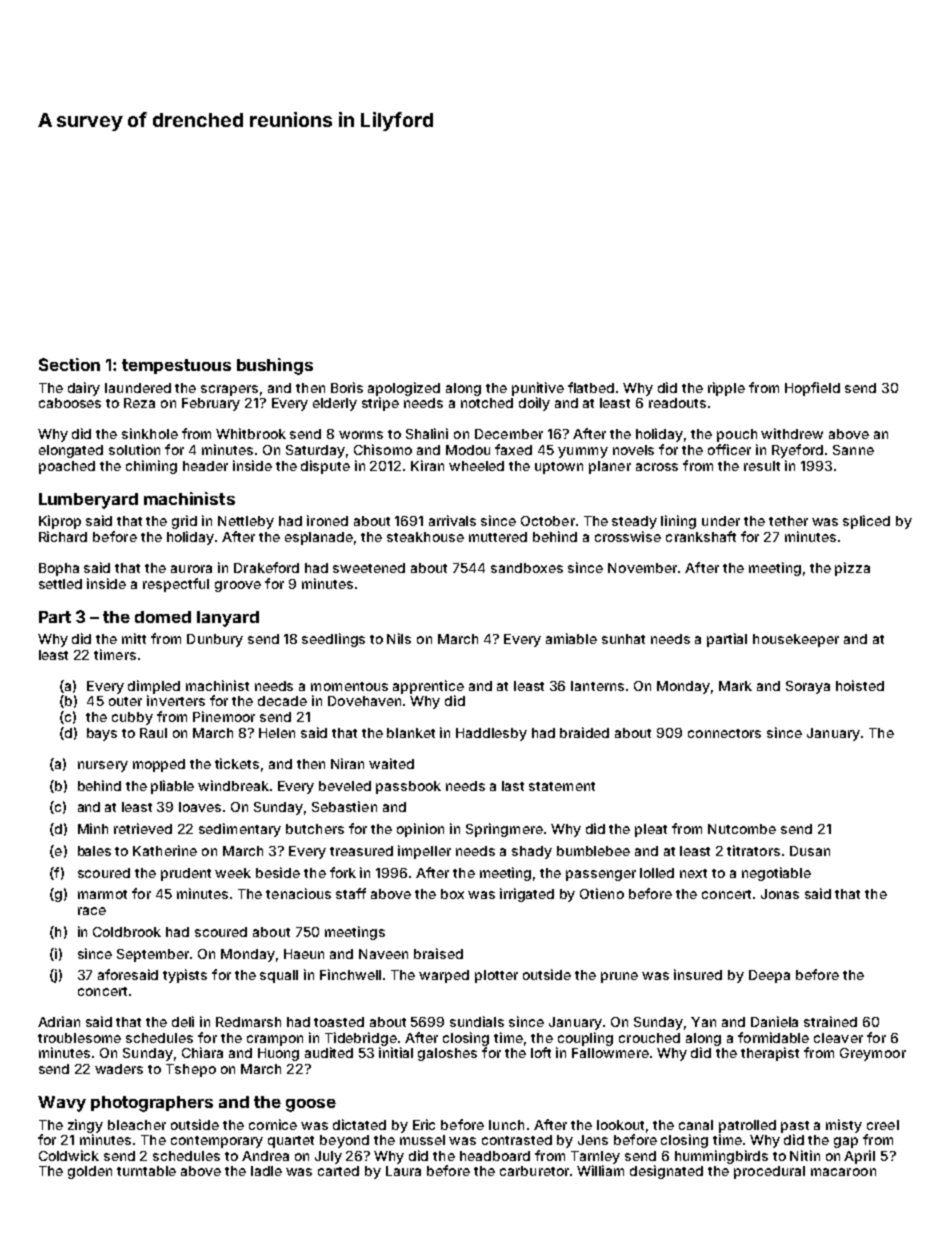 The width and height of the screenshot is (952, 1233). I want to click on Sanne, so click(853, 450).
